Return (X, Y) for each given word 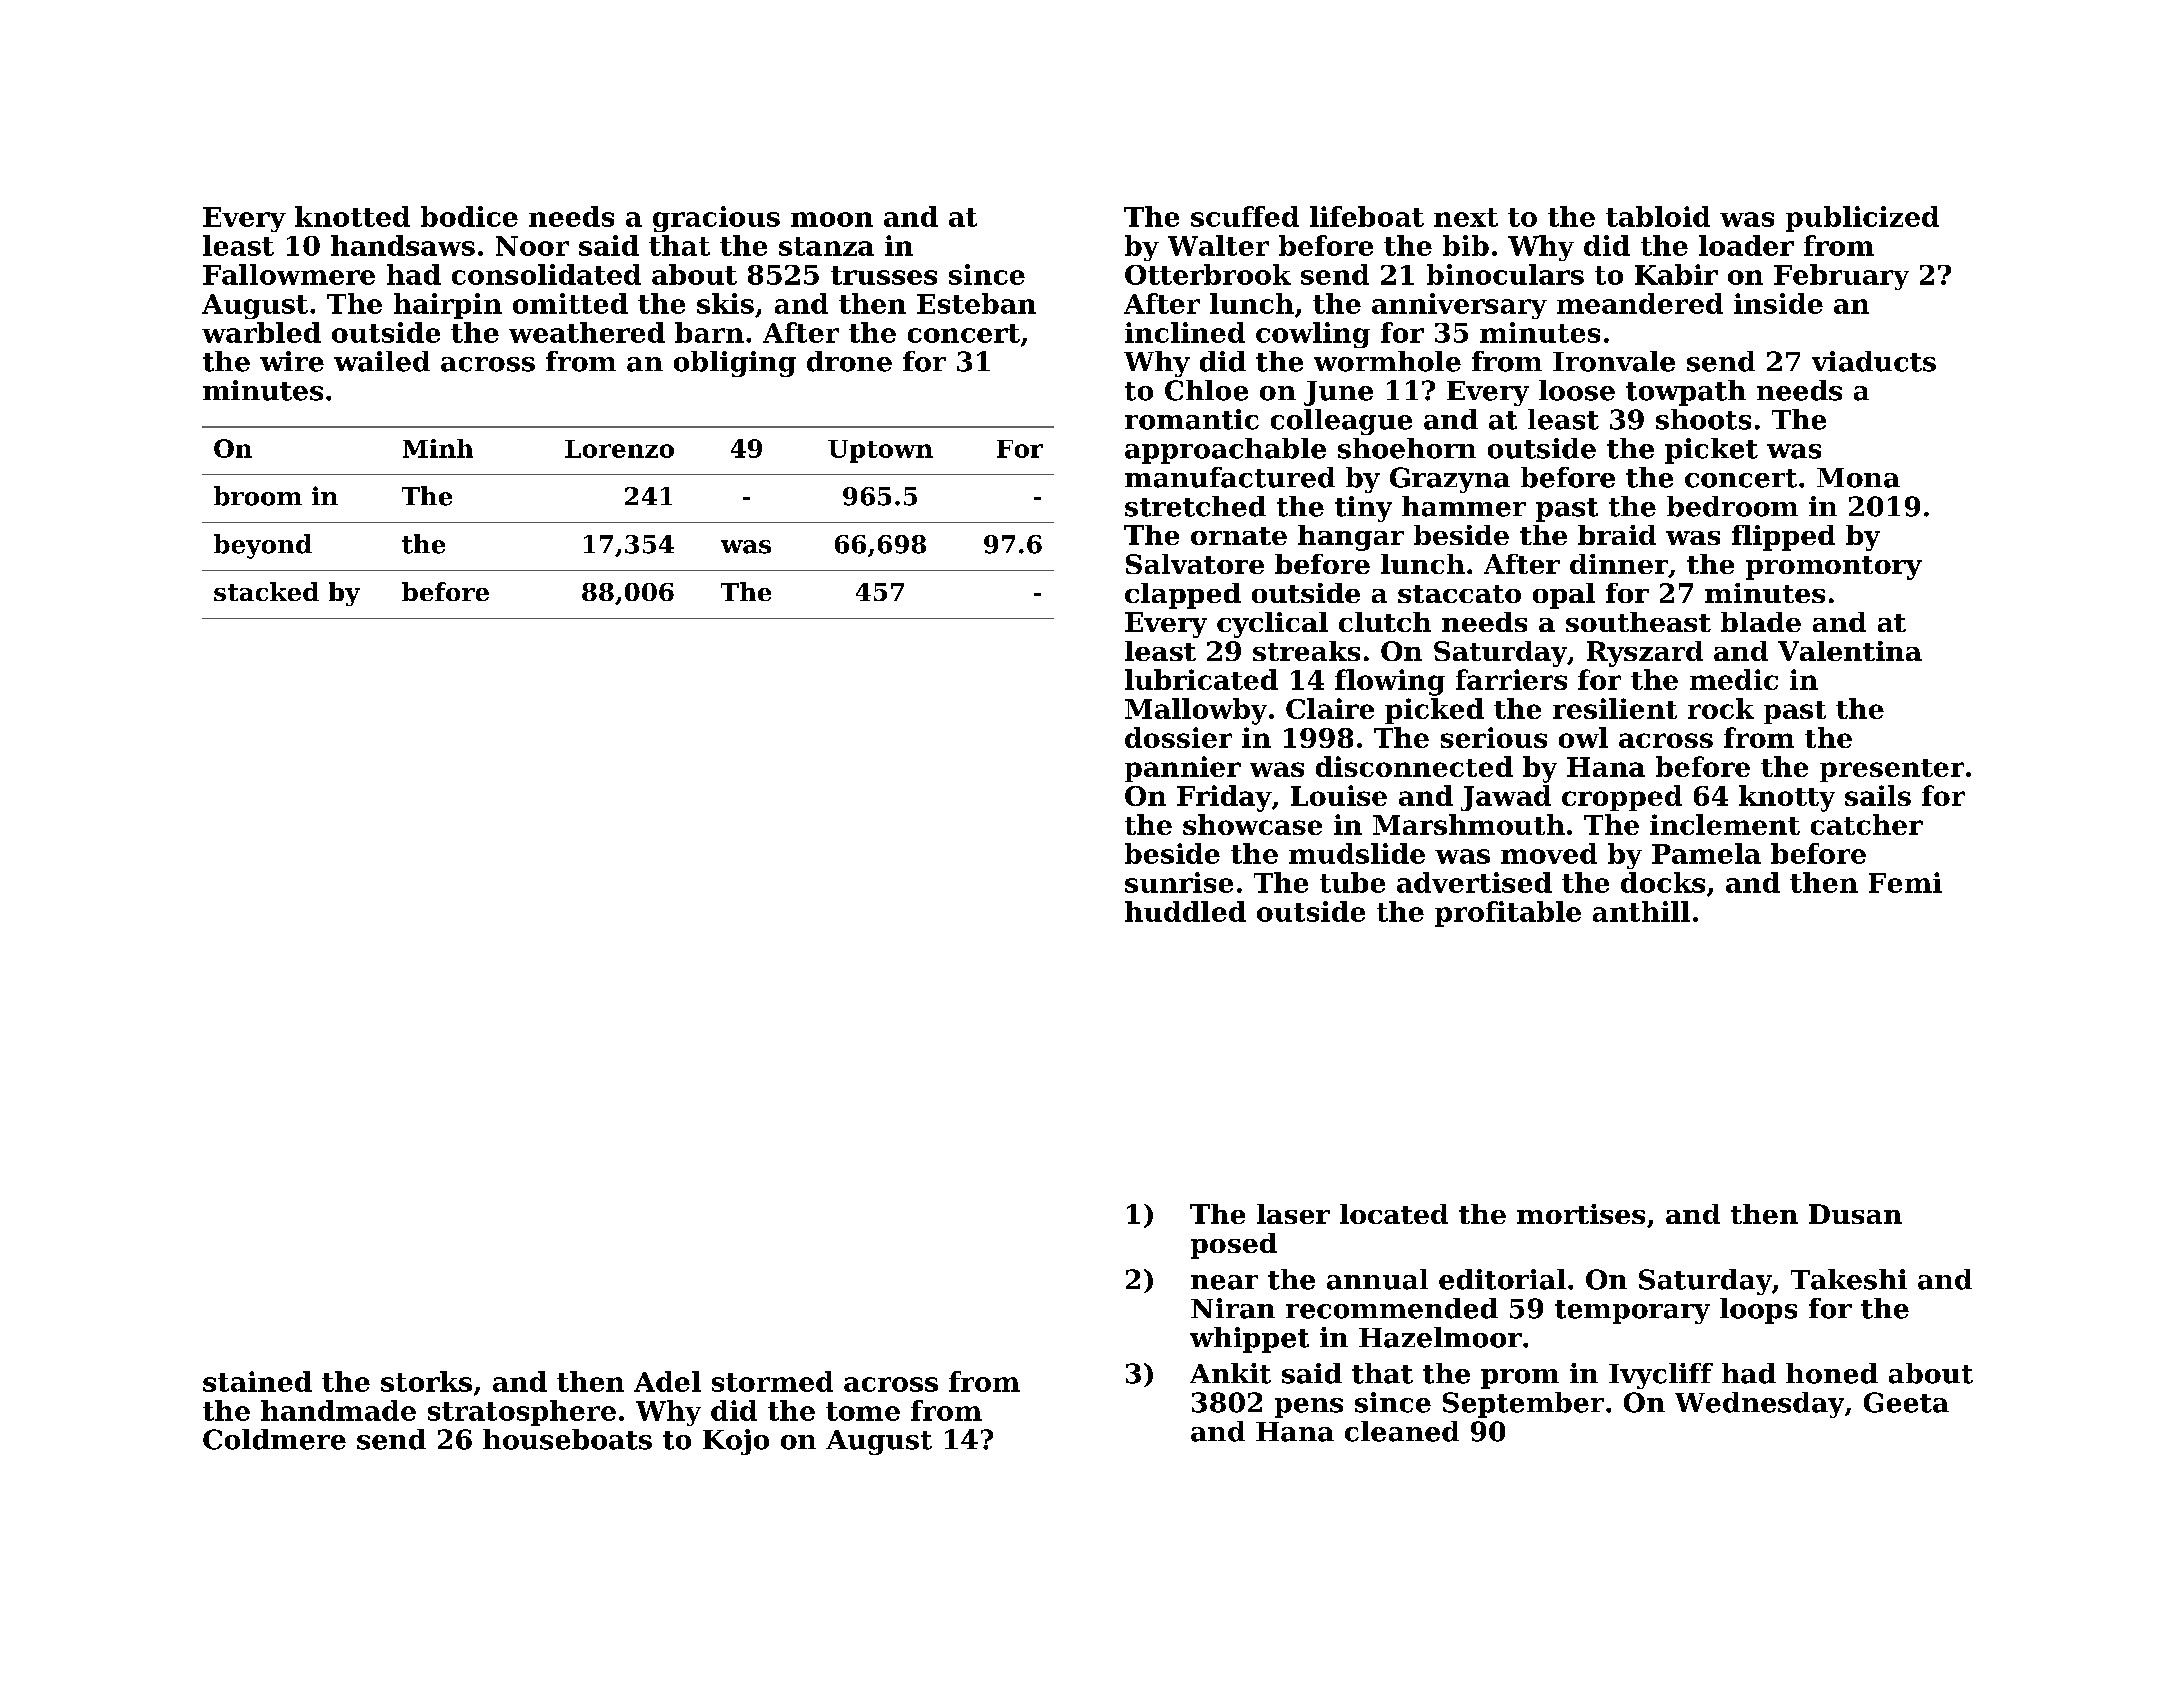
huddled (1185, 911)
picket (1711, 451)
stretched (1195, 506)
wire (292, 361)
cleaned (1402, 1431)
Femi (1905, 882)
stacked (266, 591)
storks (426, 1381)
